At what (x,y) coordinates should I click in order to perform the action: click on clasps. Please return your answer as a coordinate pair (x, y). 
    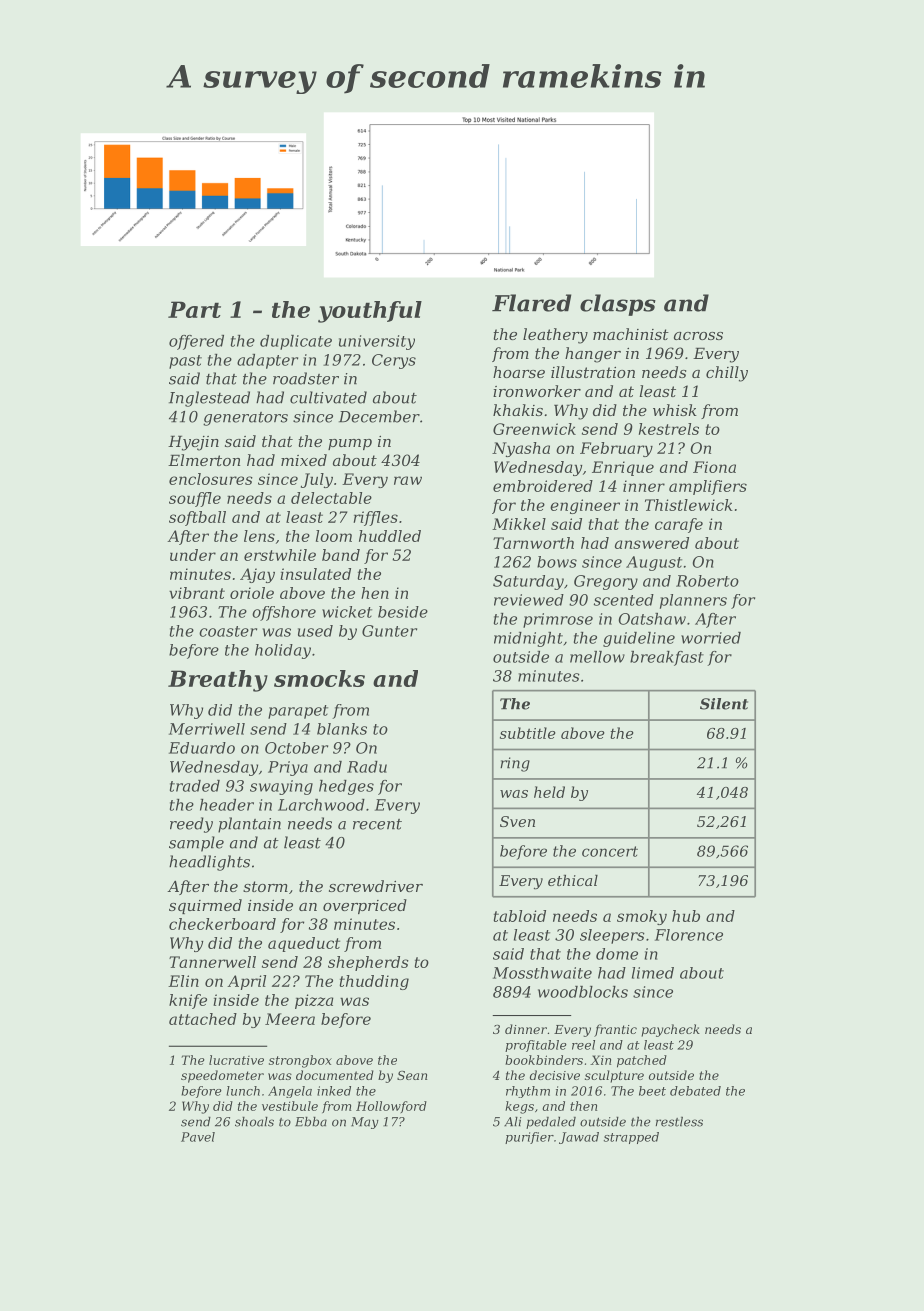
    Looking at the image, I should click on (618, 305).
